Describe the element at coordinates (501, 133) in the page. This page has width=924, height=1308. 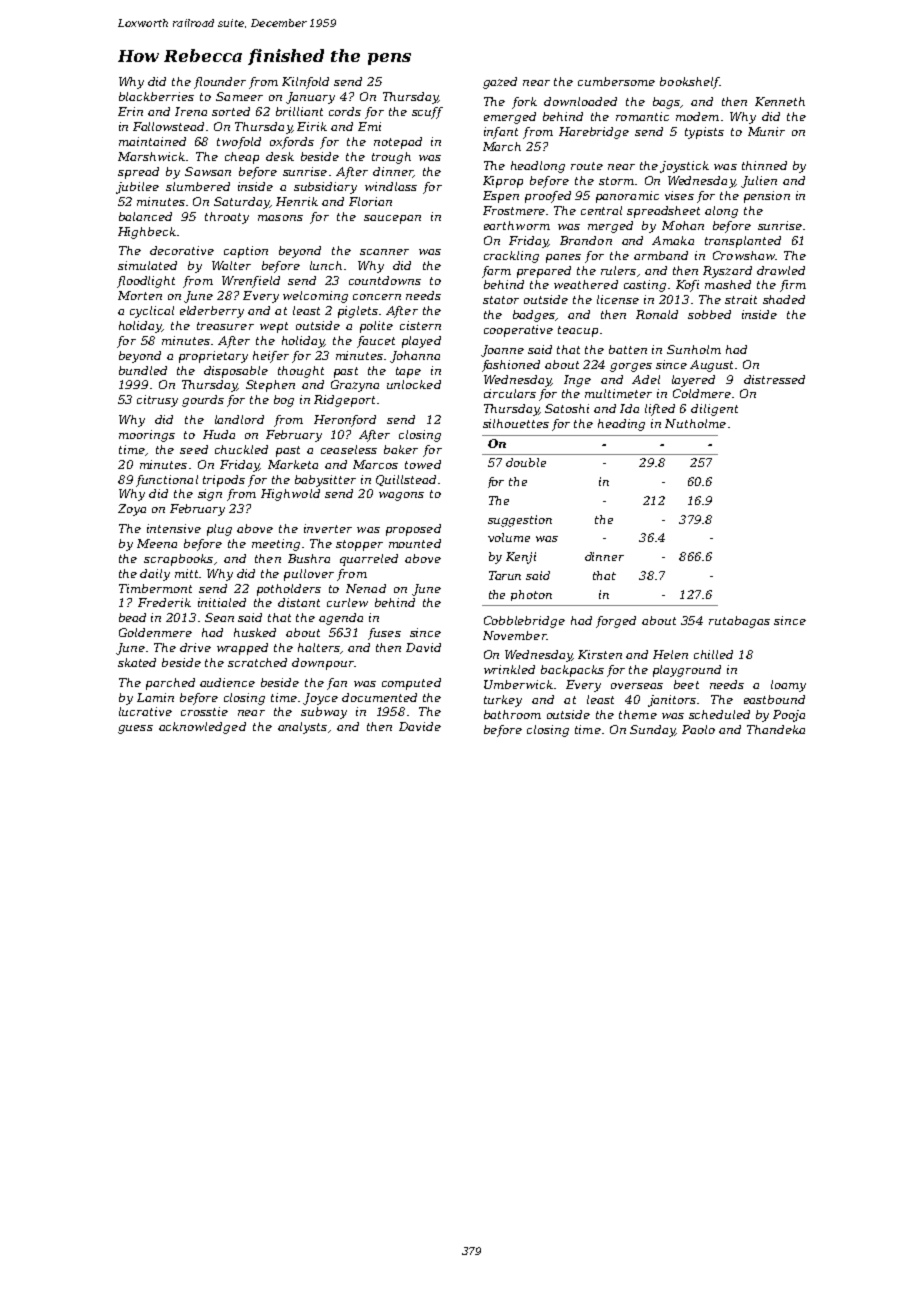
I see `infant` at that location.
